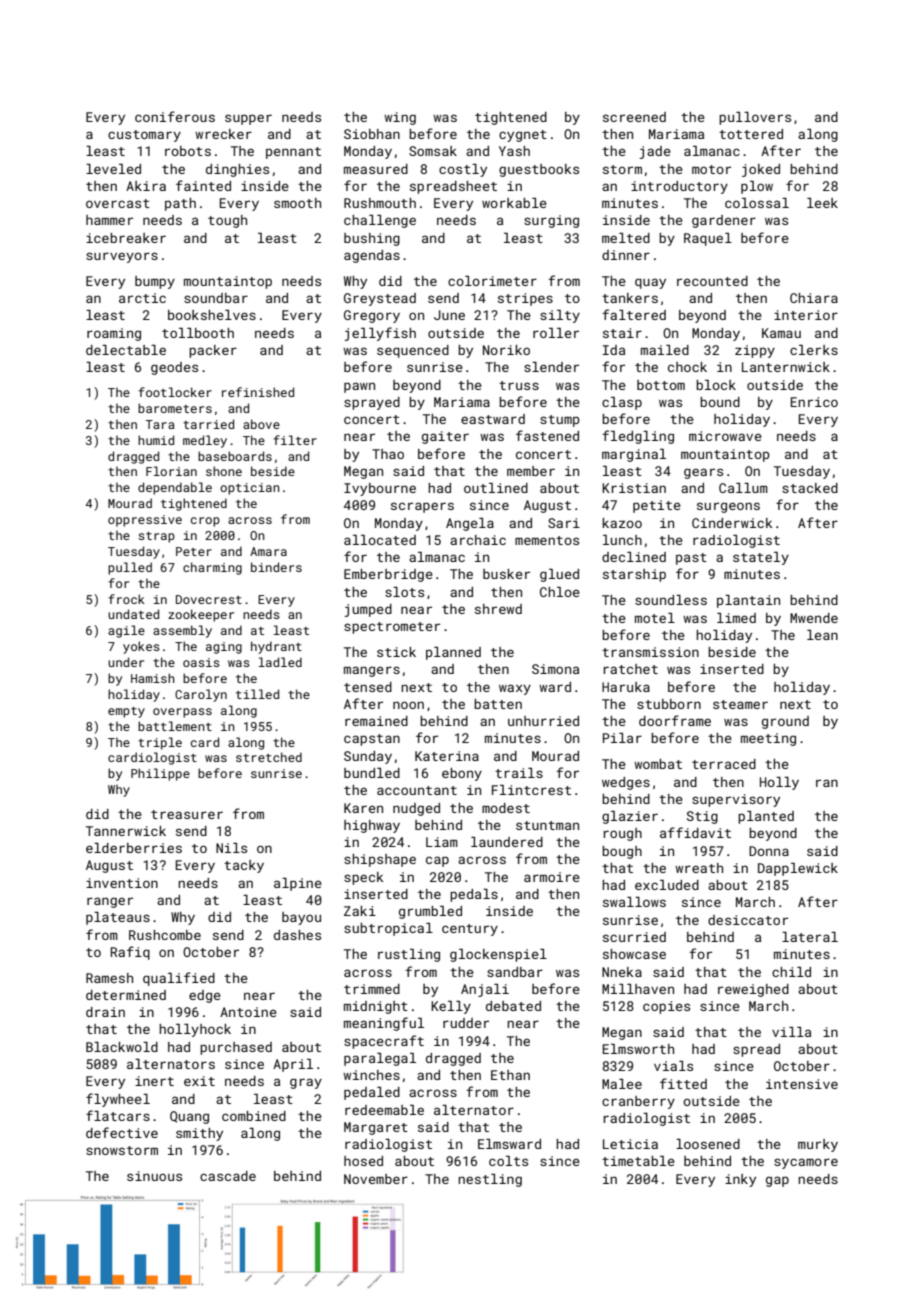 The width and height of the screenshot is (924, 1308). Describe the element at coordinates (699, 868) in the screenshot. I see `wreath` at that location.
